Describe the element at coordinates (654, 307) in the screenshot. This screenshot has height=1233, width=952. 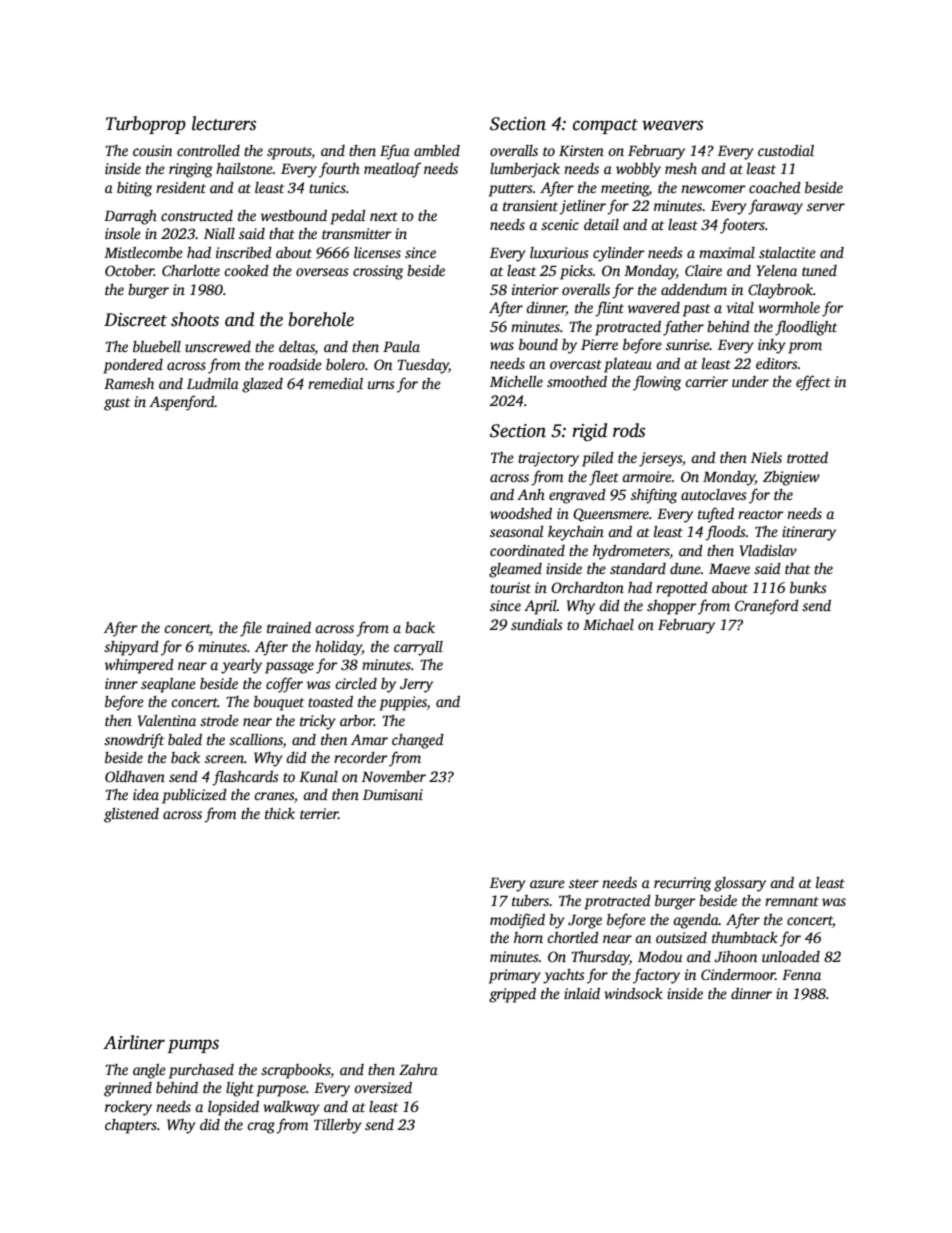
I see `wavered` at that location.
